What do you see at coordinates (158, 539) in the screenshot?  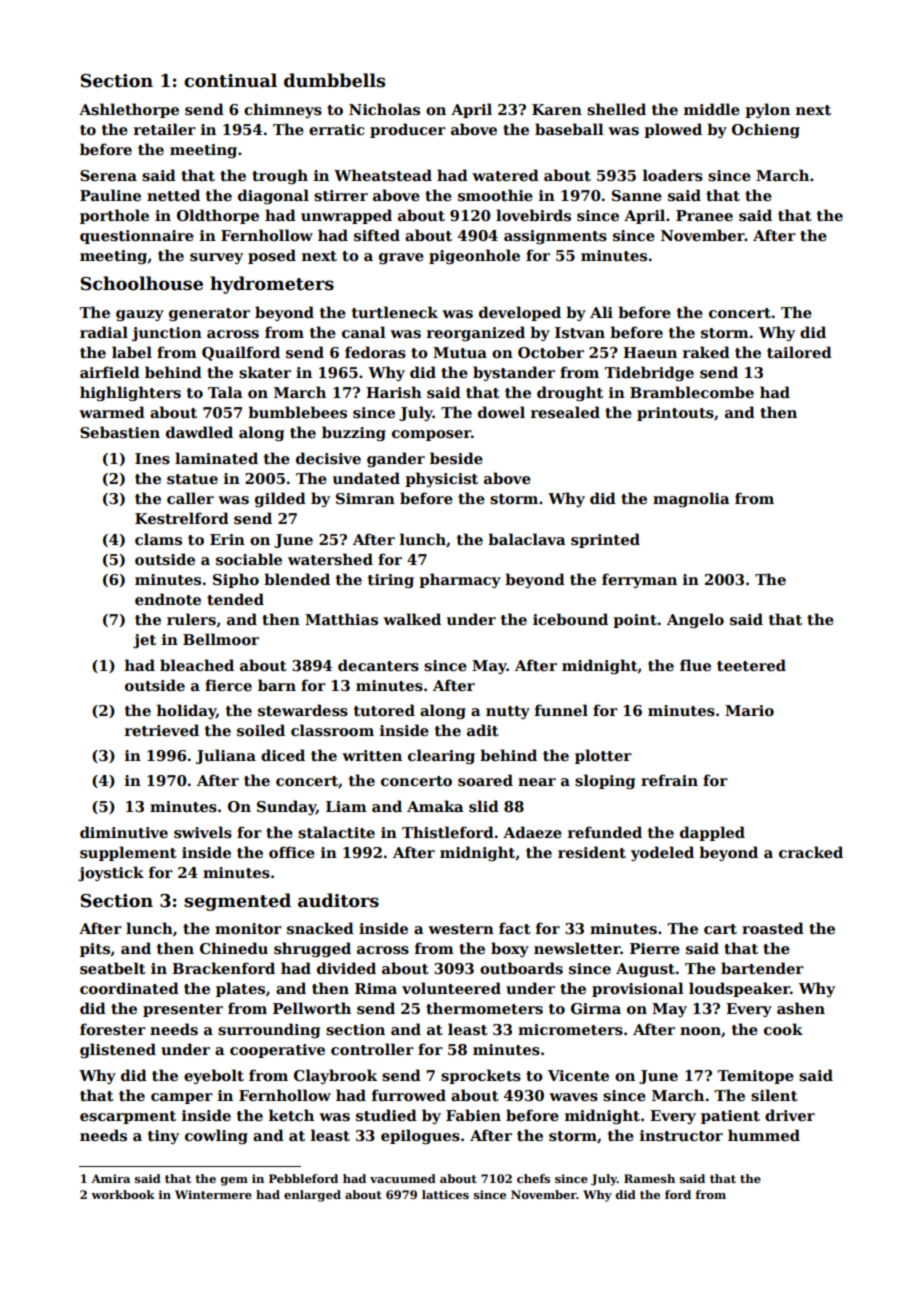 I see `clams` at bounding box center [158, 539].
